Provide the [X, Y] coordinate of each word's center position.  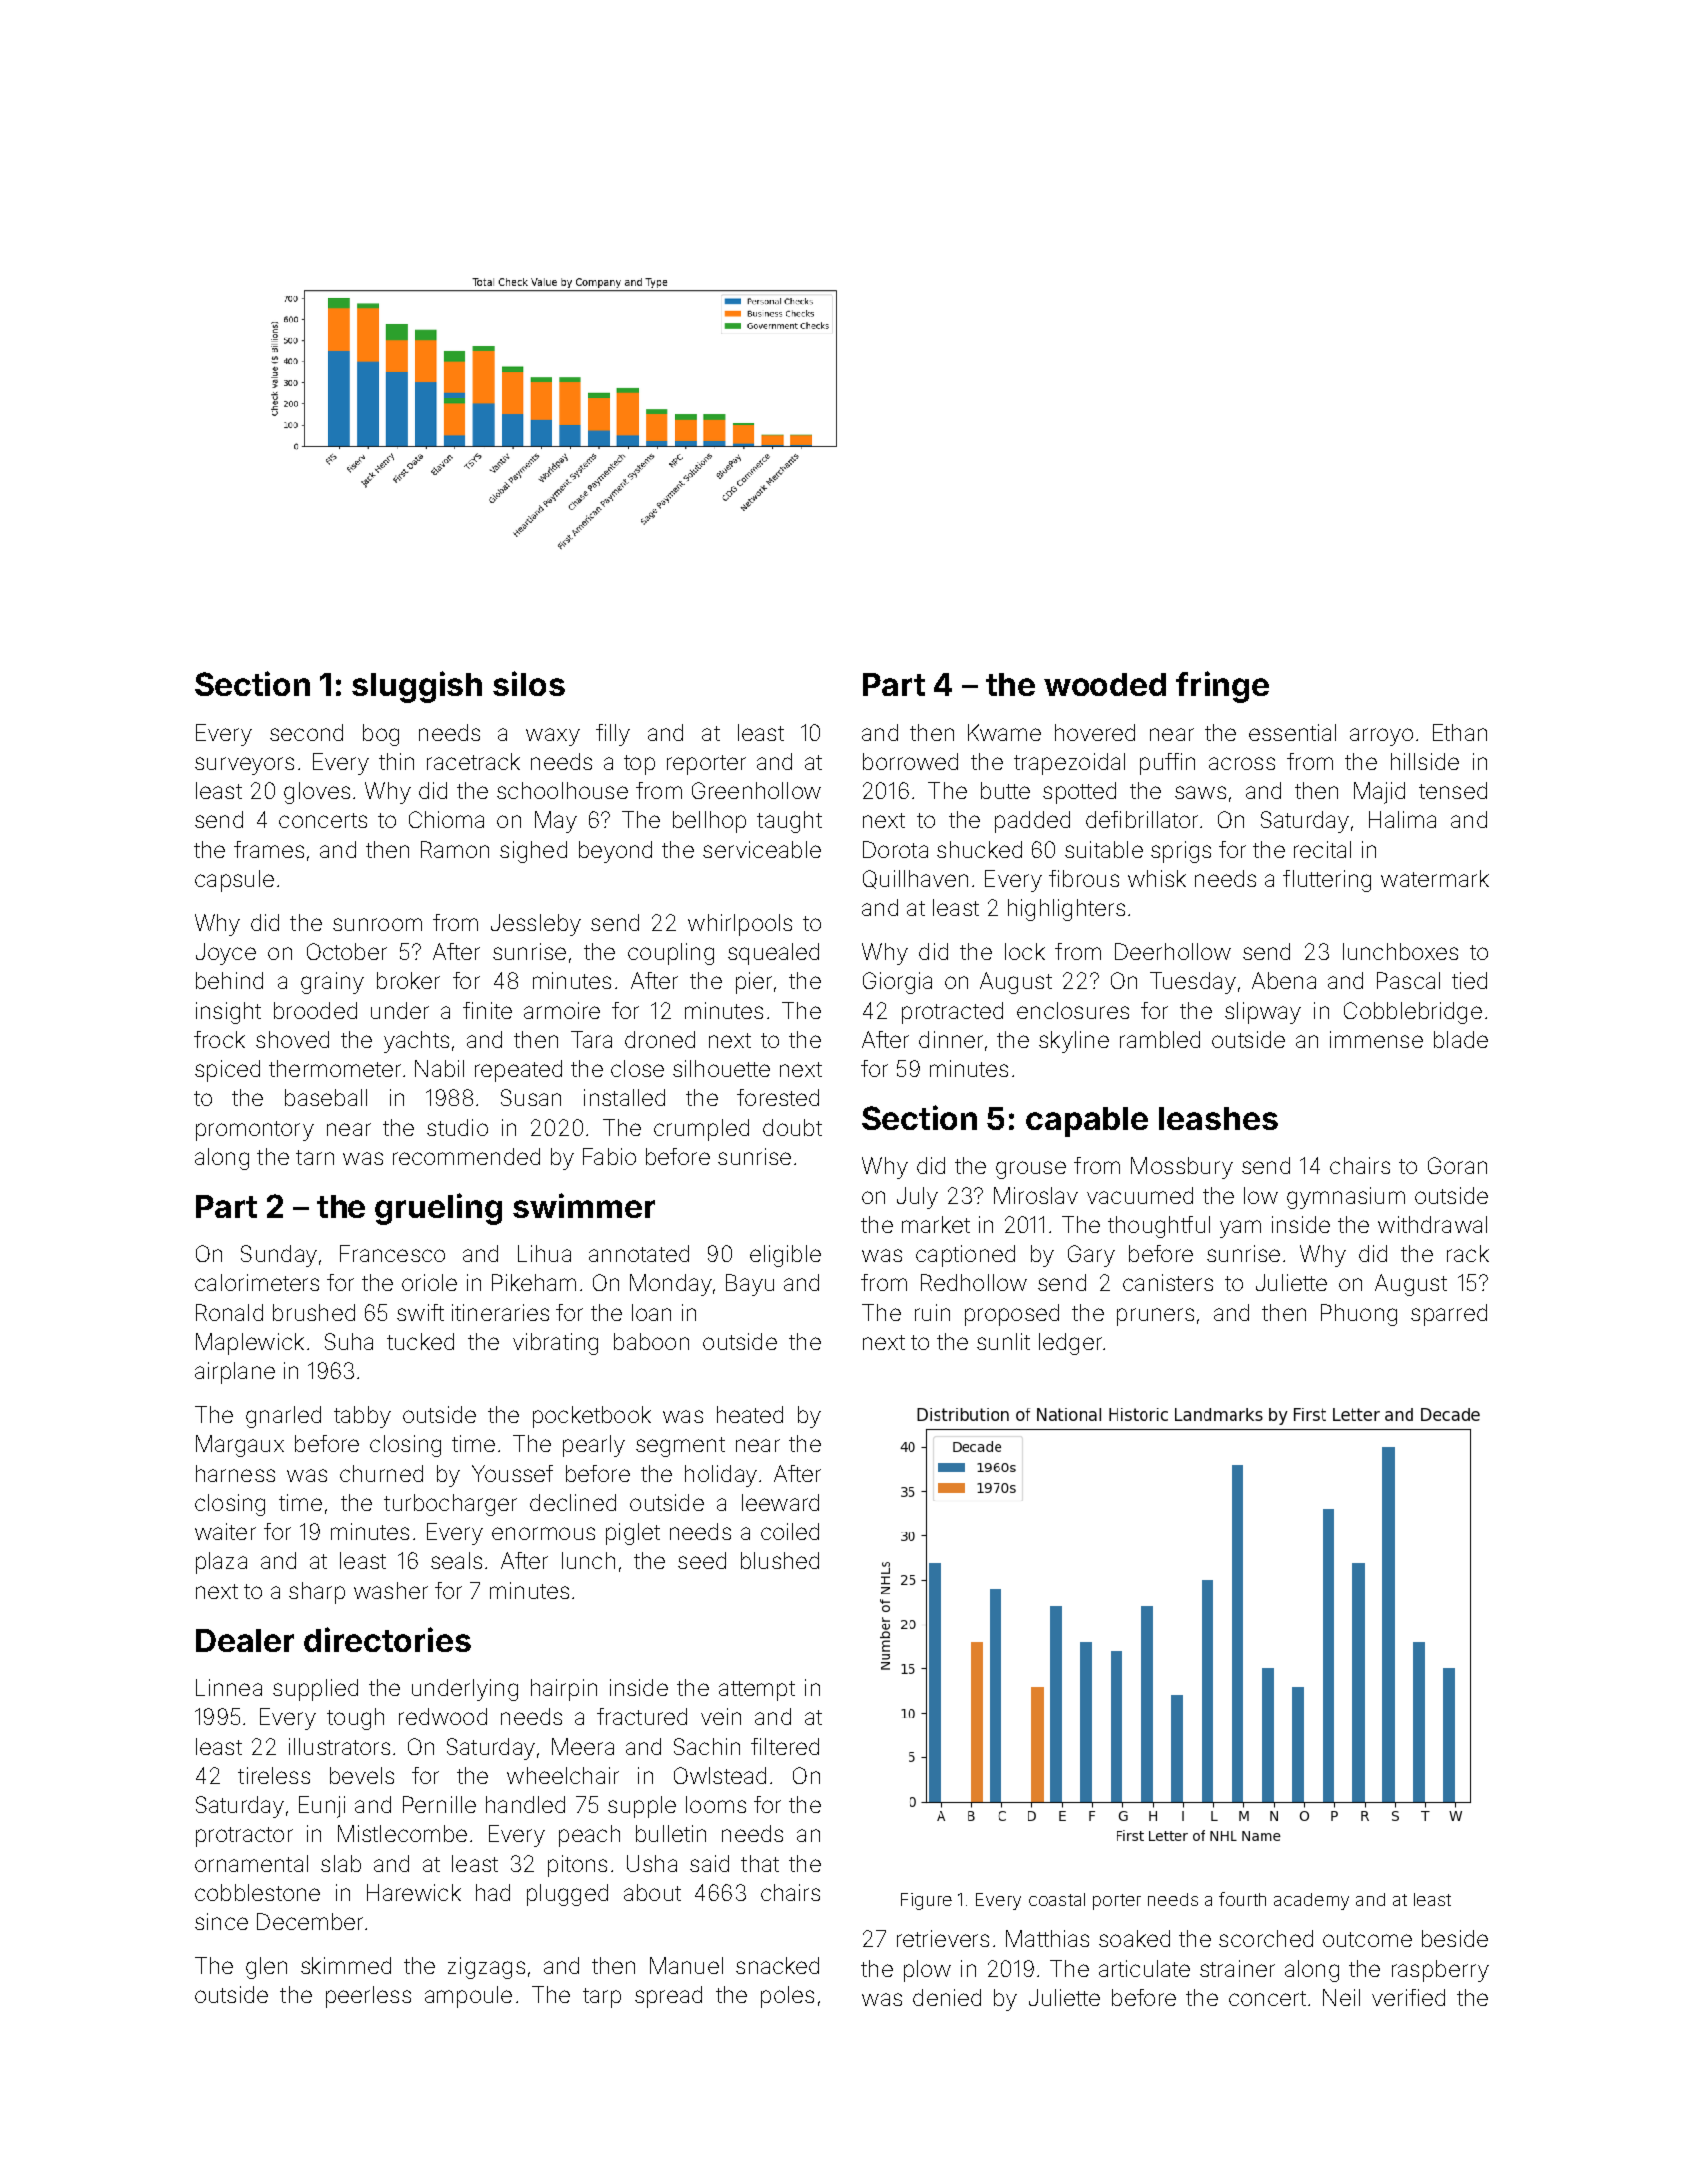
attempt [757, 1691]
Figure [926, 1901]
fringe [1222, 687]
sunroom [377, 924]
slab [341, 1863]
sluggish [417, 687]
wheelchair [563, 1775]
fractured [642, 1716]
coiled [790, 1531]
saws [1200, 792]
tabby [362, 1417]
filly [613, 735]
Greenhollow [756, 790]
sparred [1449, 1315]
